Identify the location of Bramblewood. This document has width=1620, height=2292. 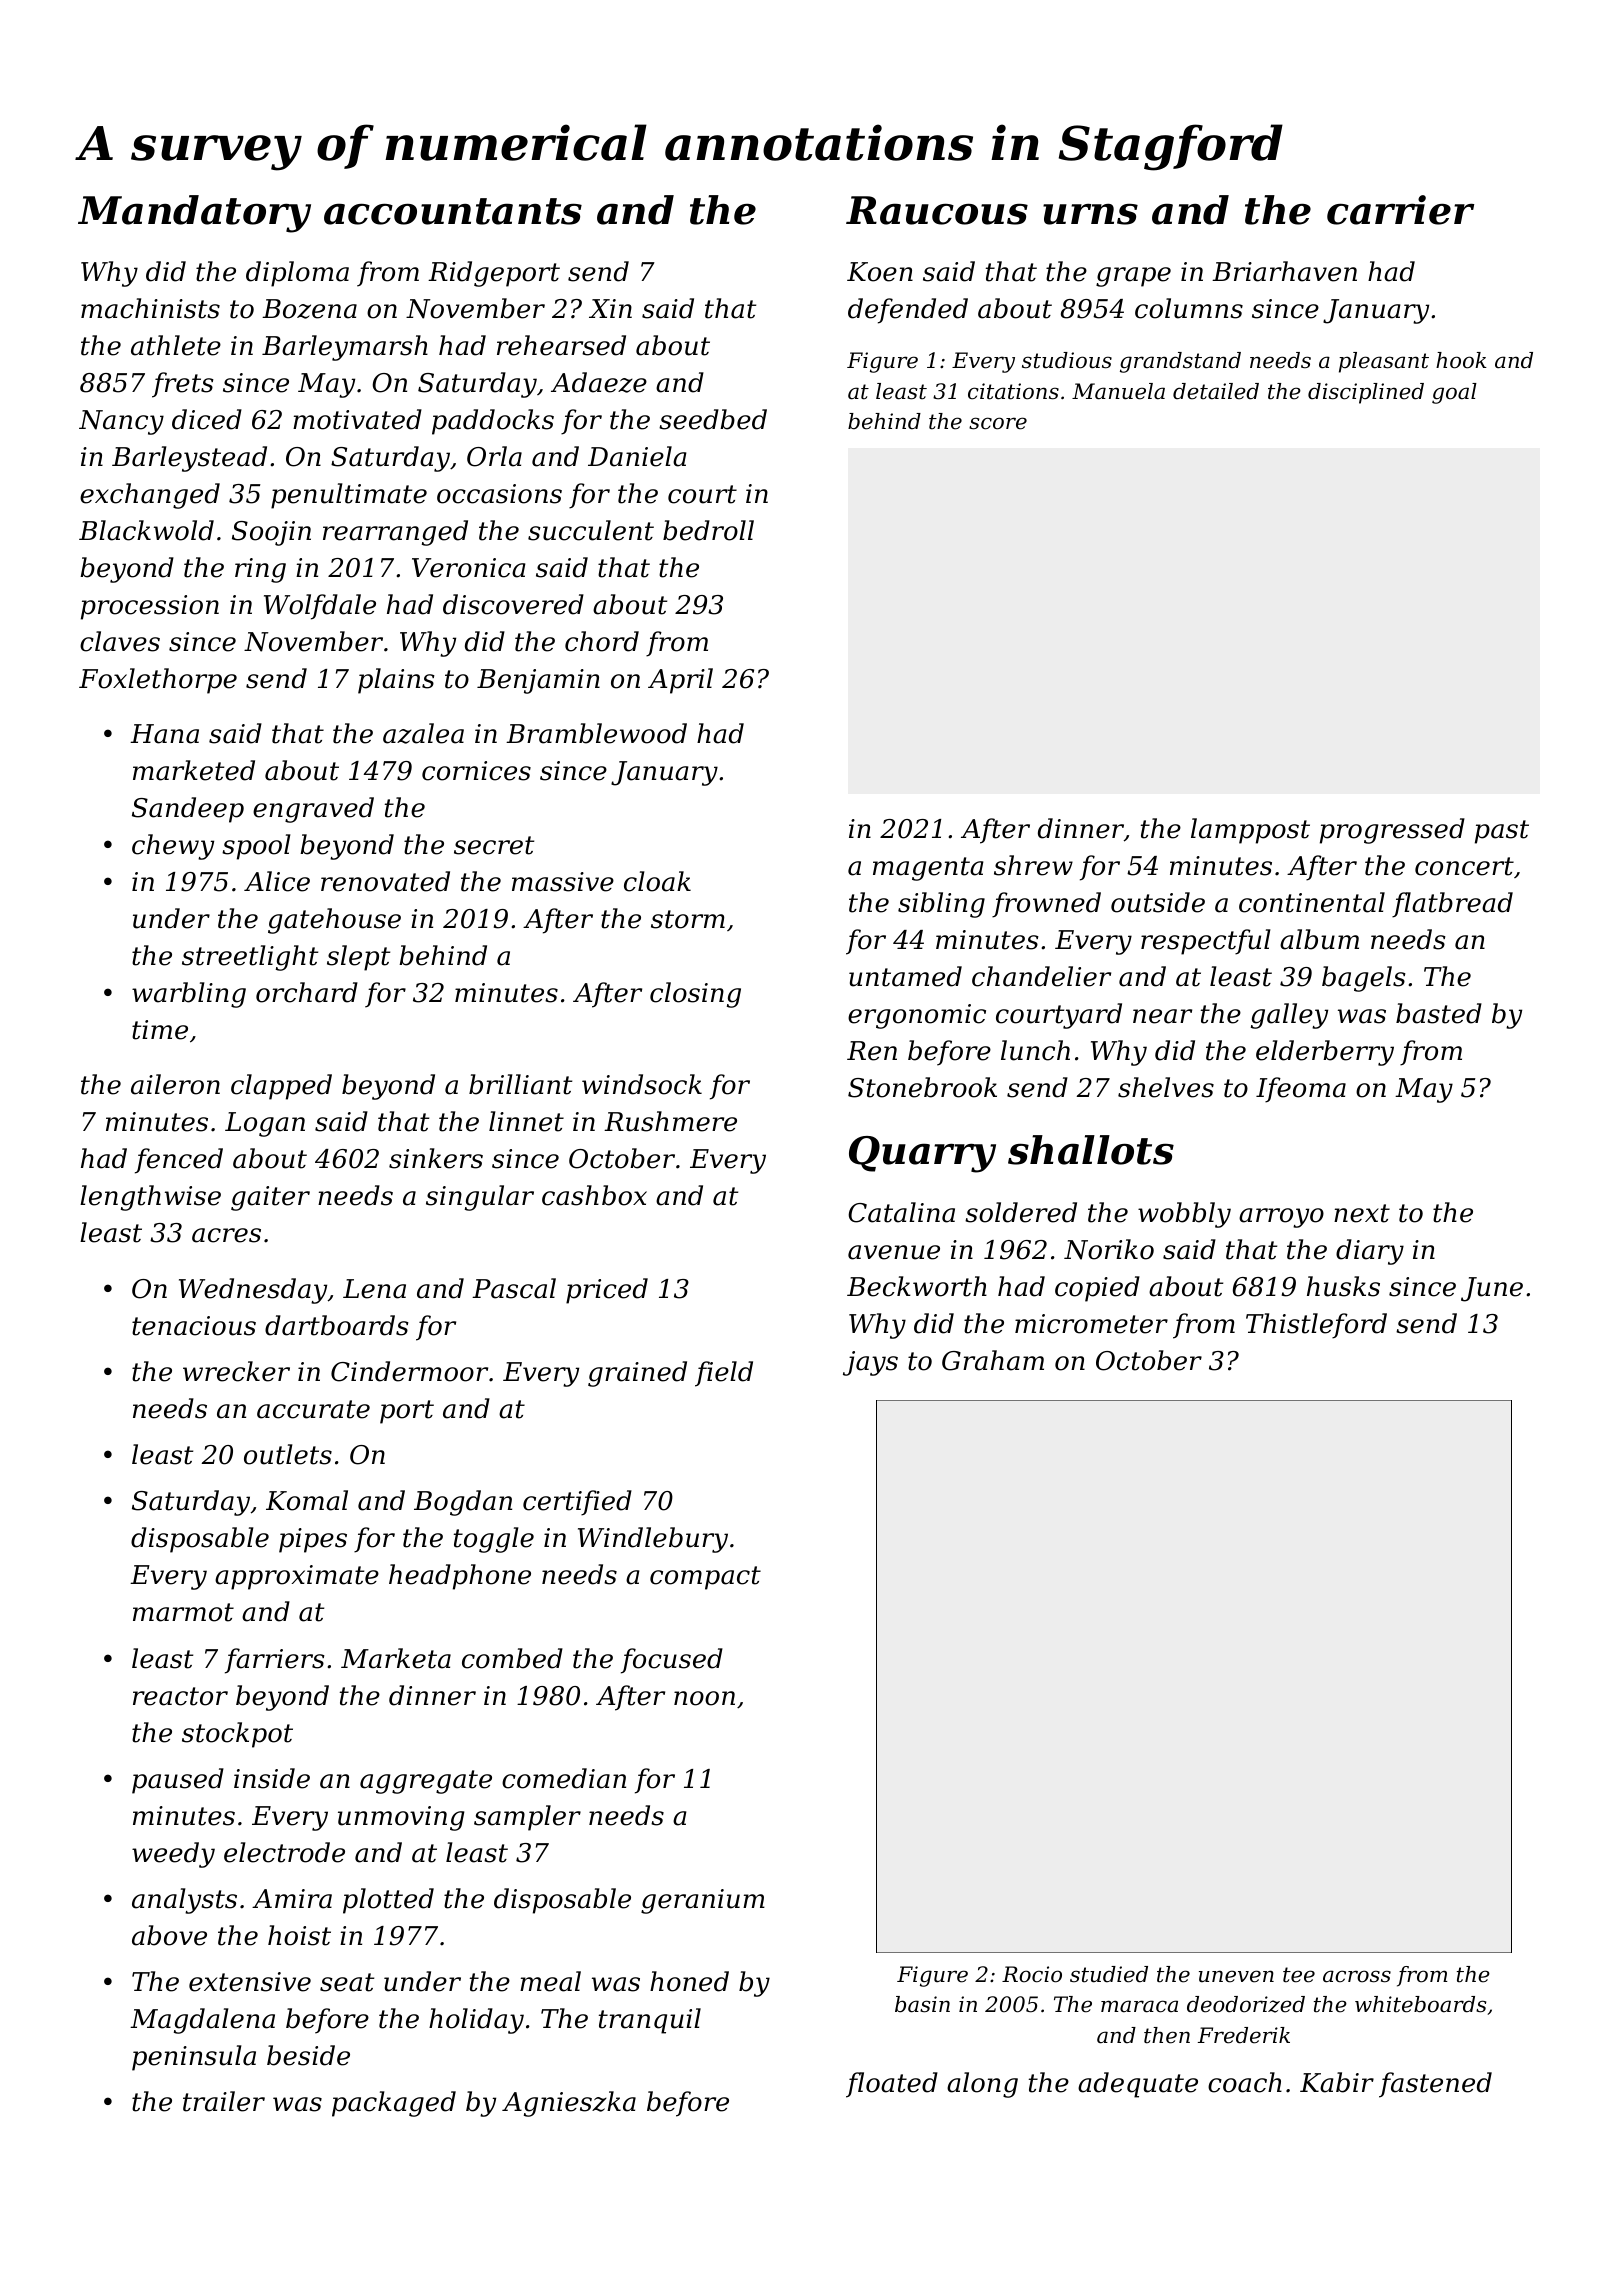
(596, 733).
